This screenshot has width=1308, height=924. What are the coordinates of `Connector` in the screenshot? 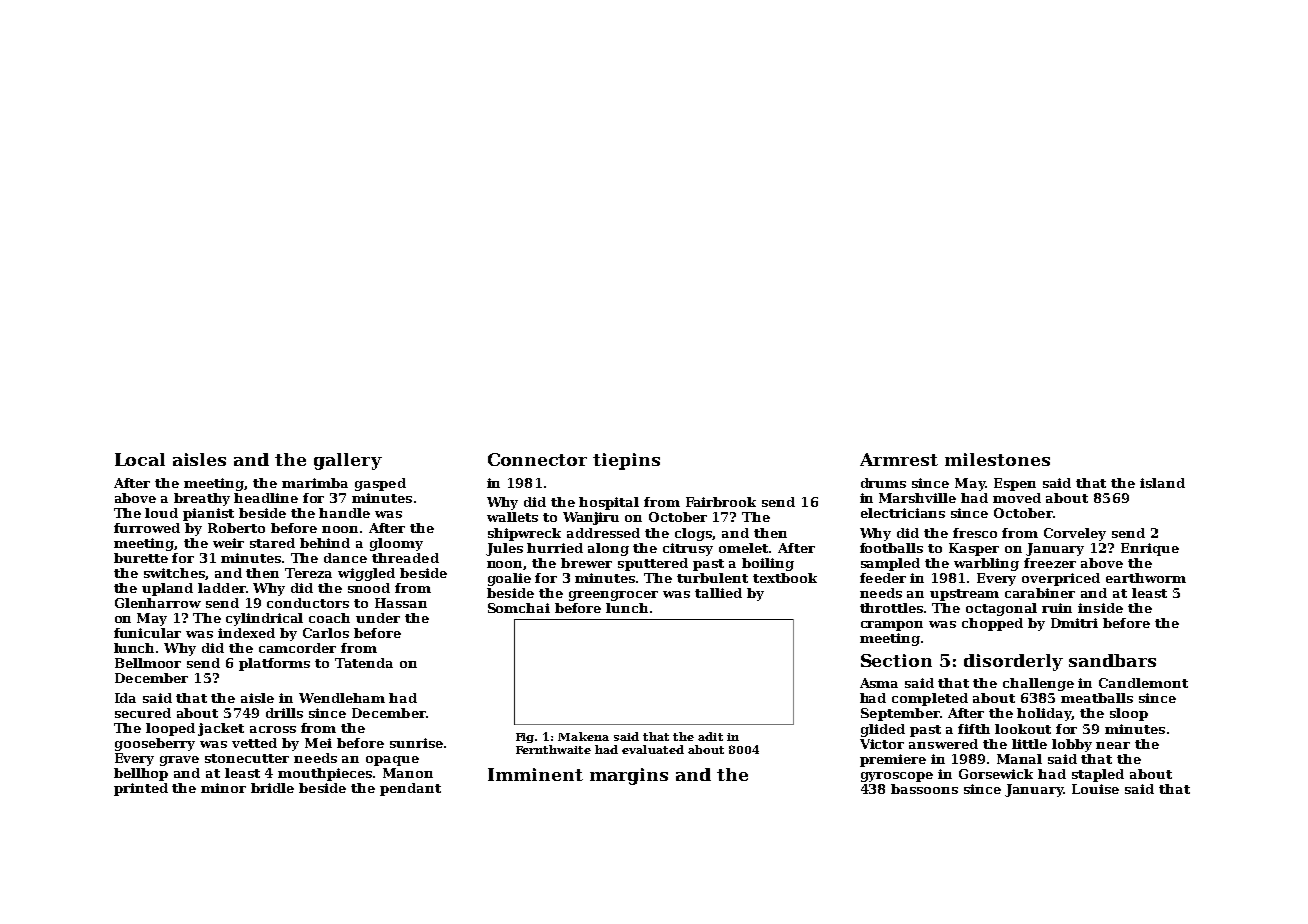 It's located at (537, 459).
